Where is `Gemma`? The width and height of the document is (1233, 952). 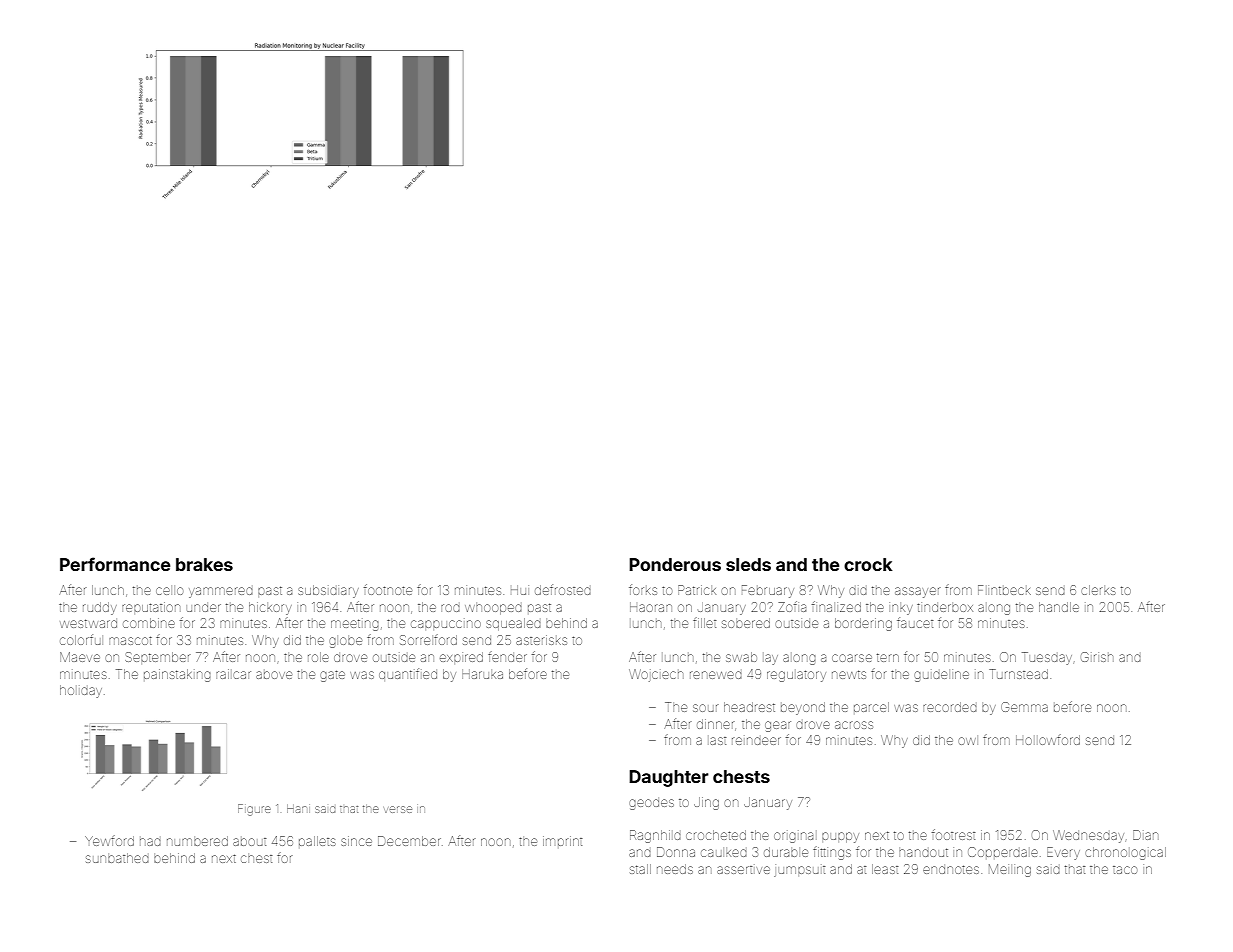
Gemma is located at coordinates (1024, 707).
